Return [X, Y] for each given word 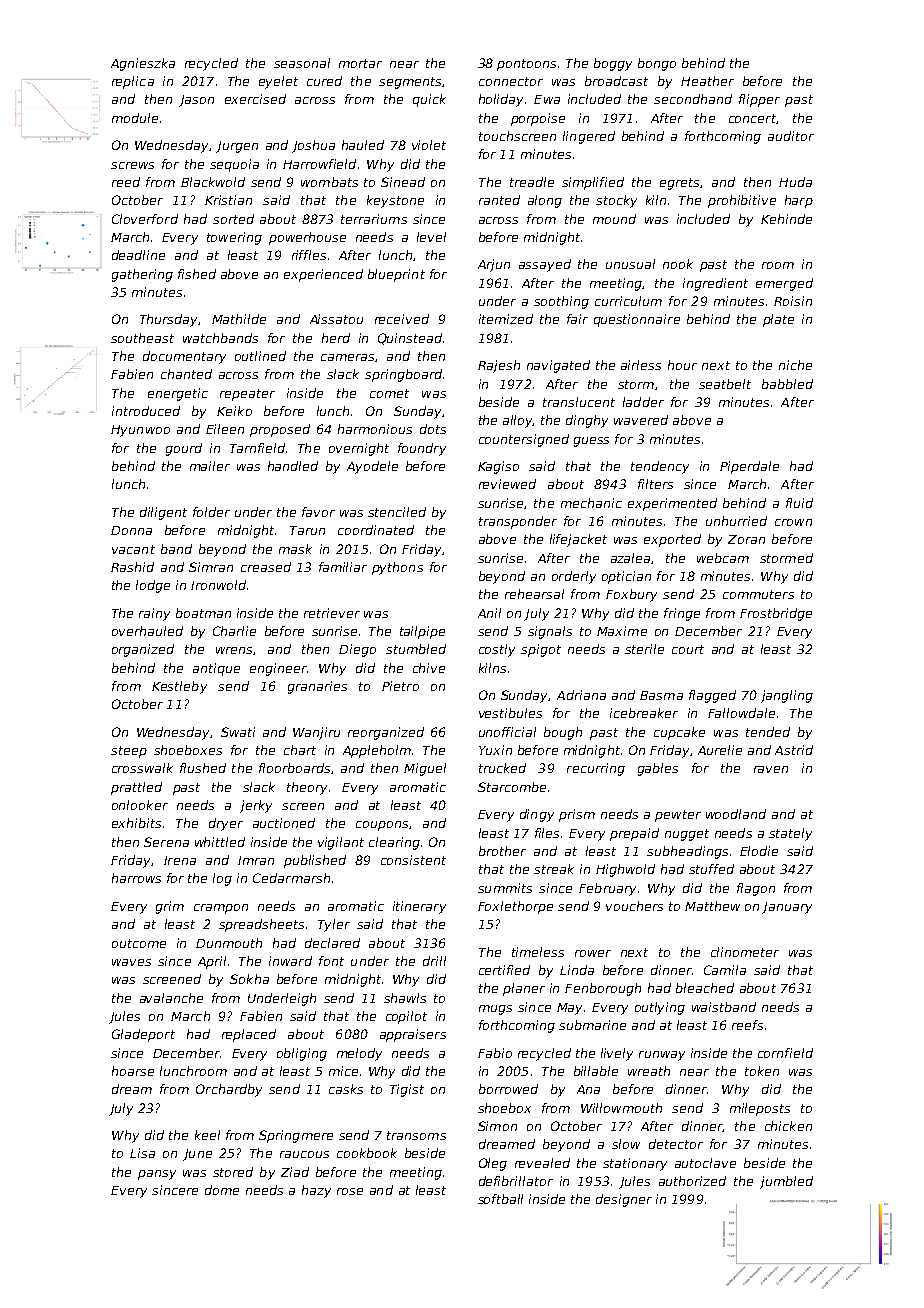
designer [624, 1200]
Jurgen [237, 147]
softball [500, 1199]
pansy [157, 1175]
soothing [561, 302]
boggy [613, 64]
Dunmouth [229, 943]
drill [434, 961]
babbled [787, 384]
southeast [142, 338]
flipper [759, 100]
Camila [725, 970]
